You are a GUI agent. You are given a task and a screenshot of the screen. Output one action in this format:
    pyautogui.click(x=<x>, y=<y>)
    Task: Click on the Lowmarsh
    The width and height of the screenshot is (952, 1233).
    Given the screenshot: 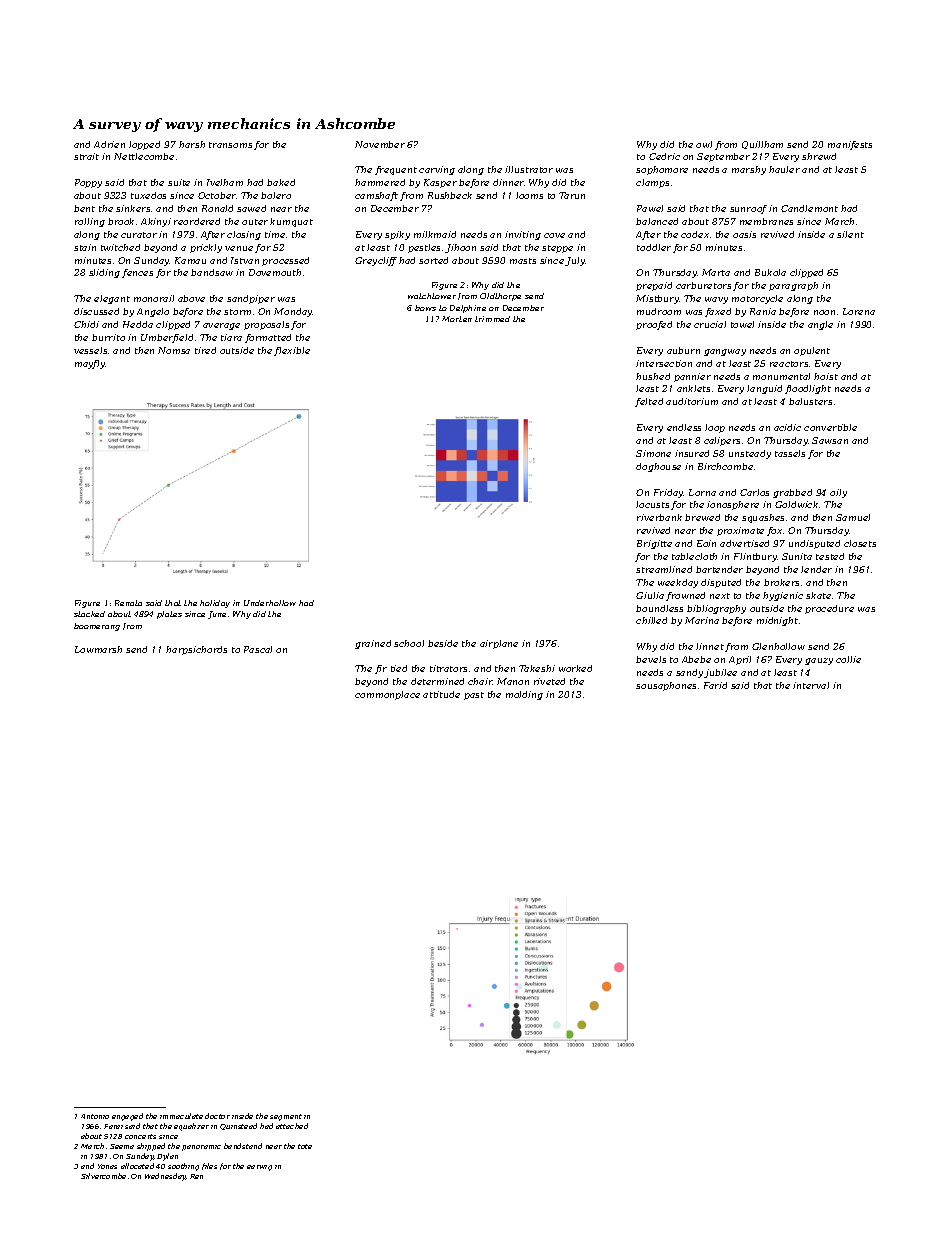 What is the action you would take?
    pyautogui.click(x=98, y=649)
